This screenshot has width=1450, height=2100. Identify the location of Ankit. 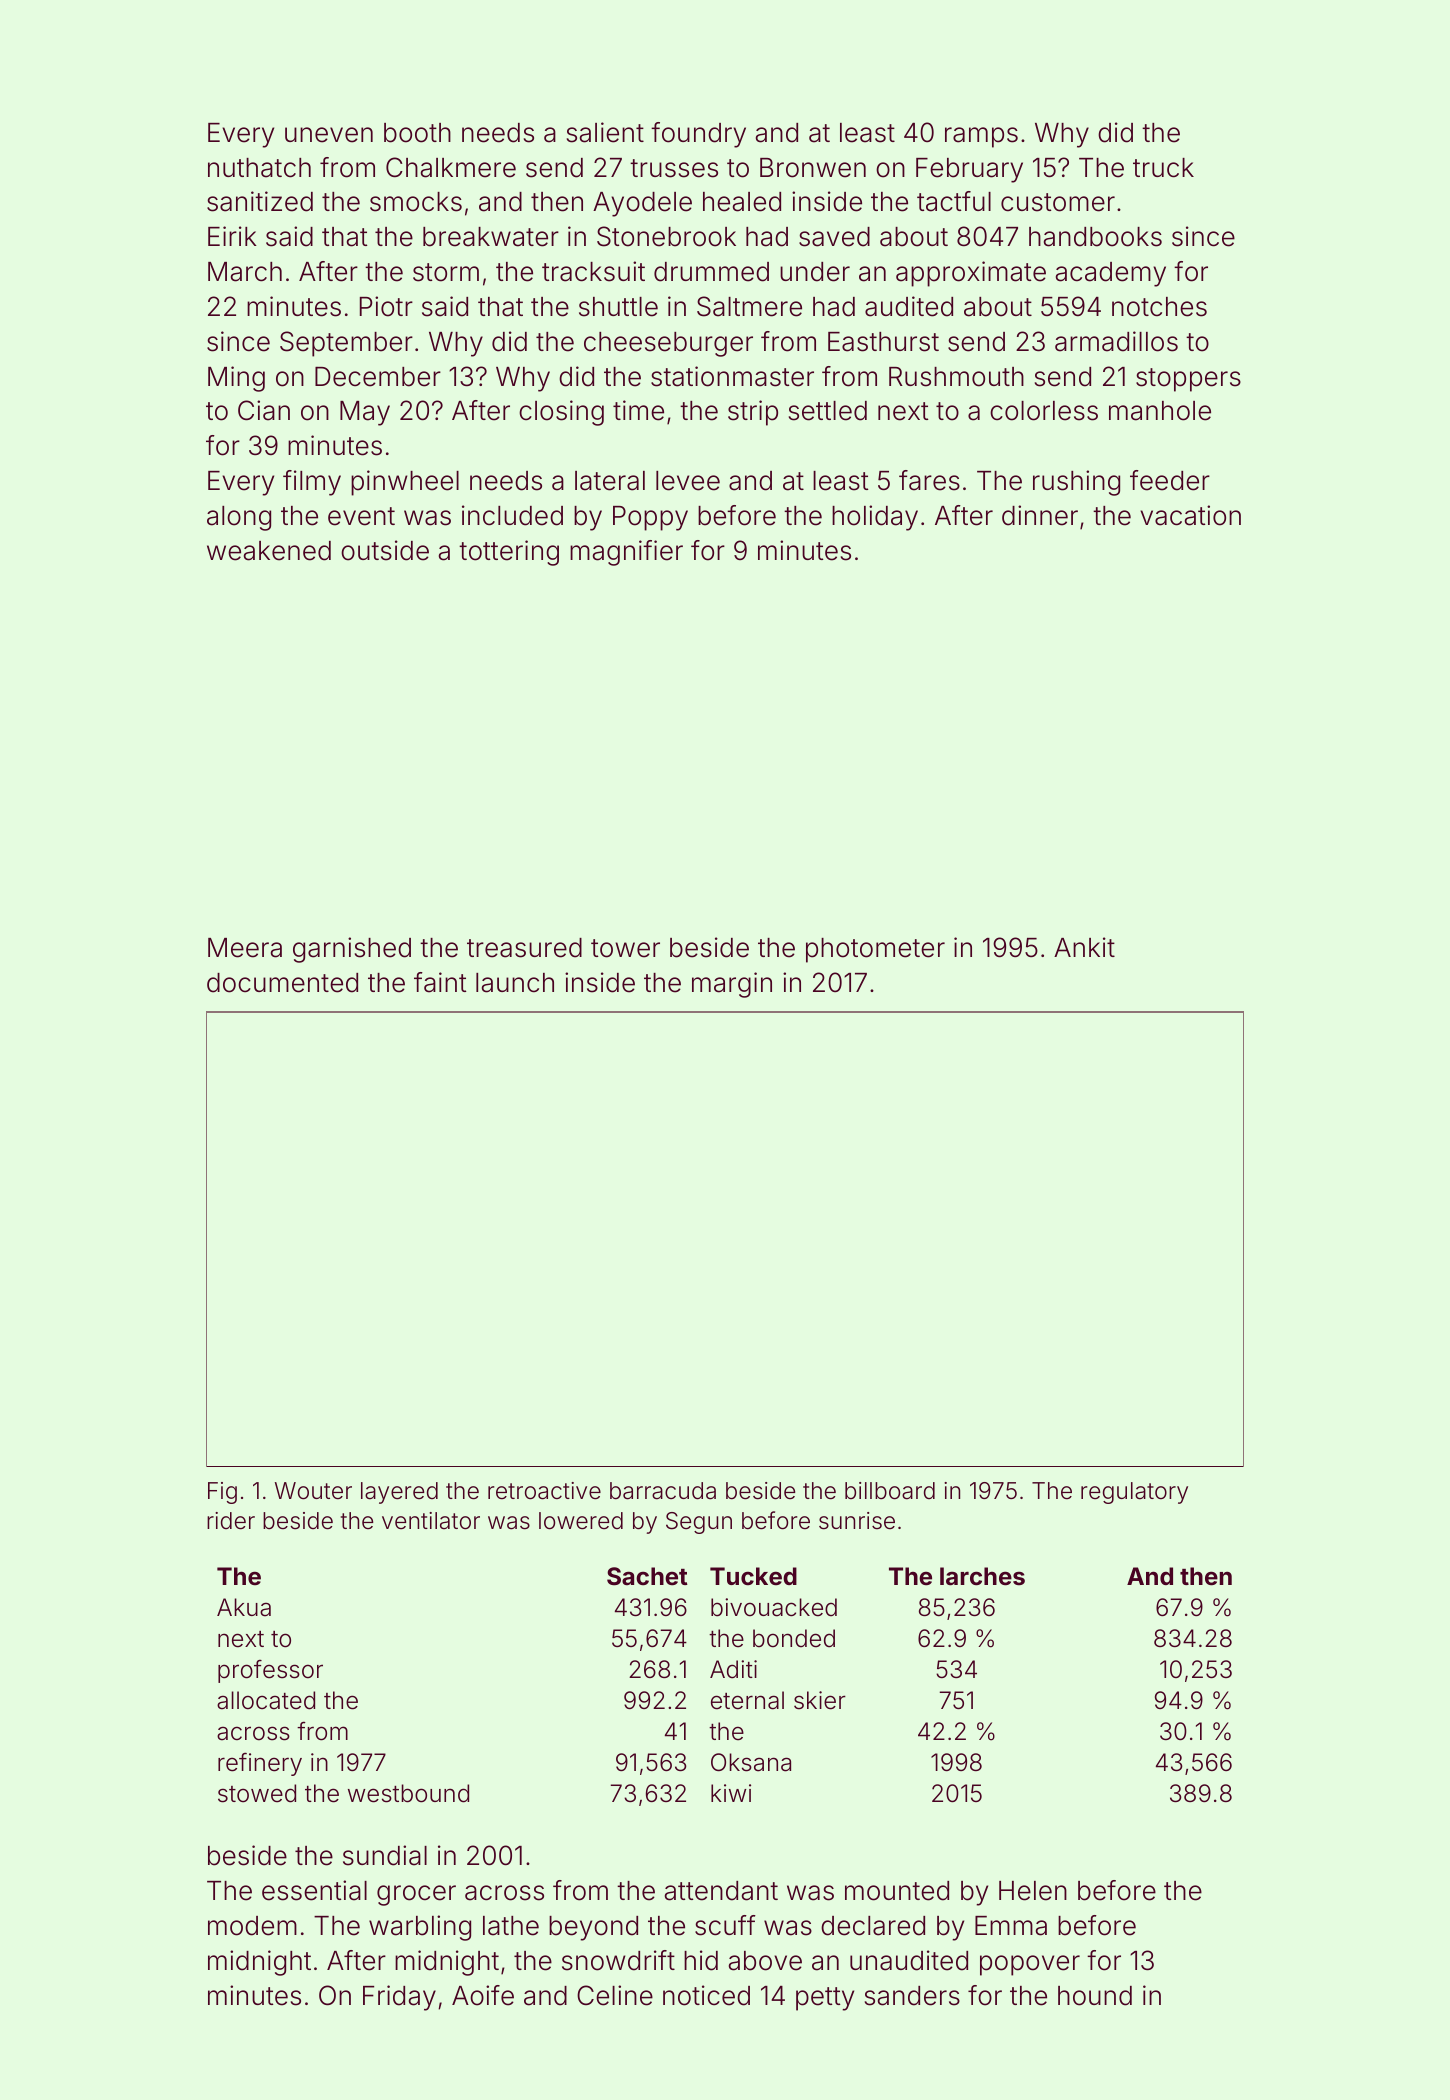
(1084, 947).
